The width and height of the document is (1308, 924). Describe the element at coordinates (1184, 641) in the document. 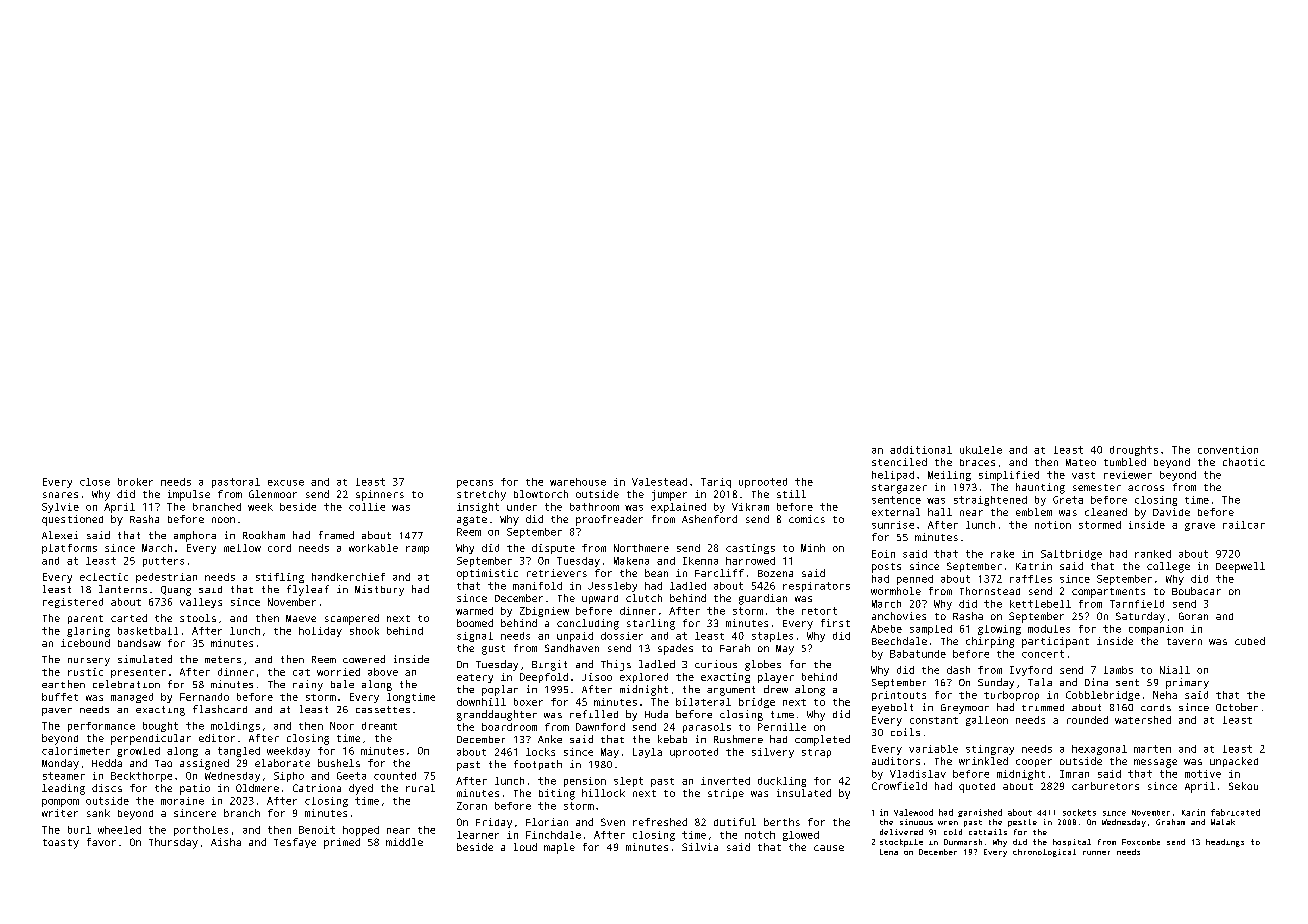

I see `tavern` at that location.
